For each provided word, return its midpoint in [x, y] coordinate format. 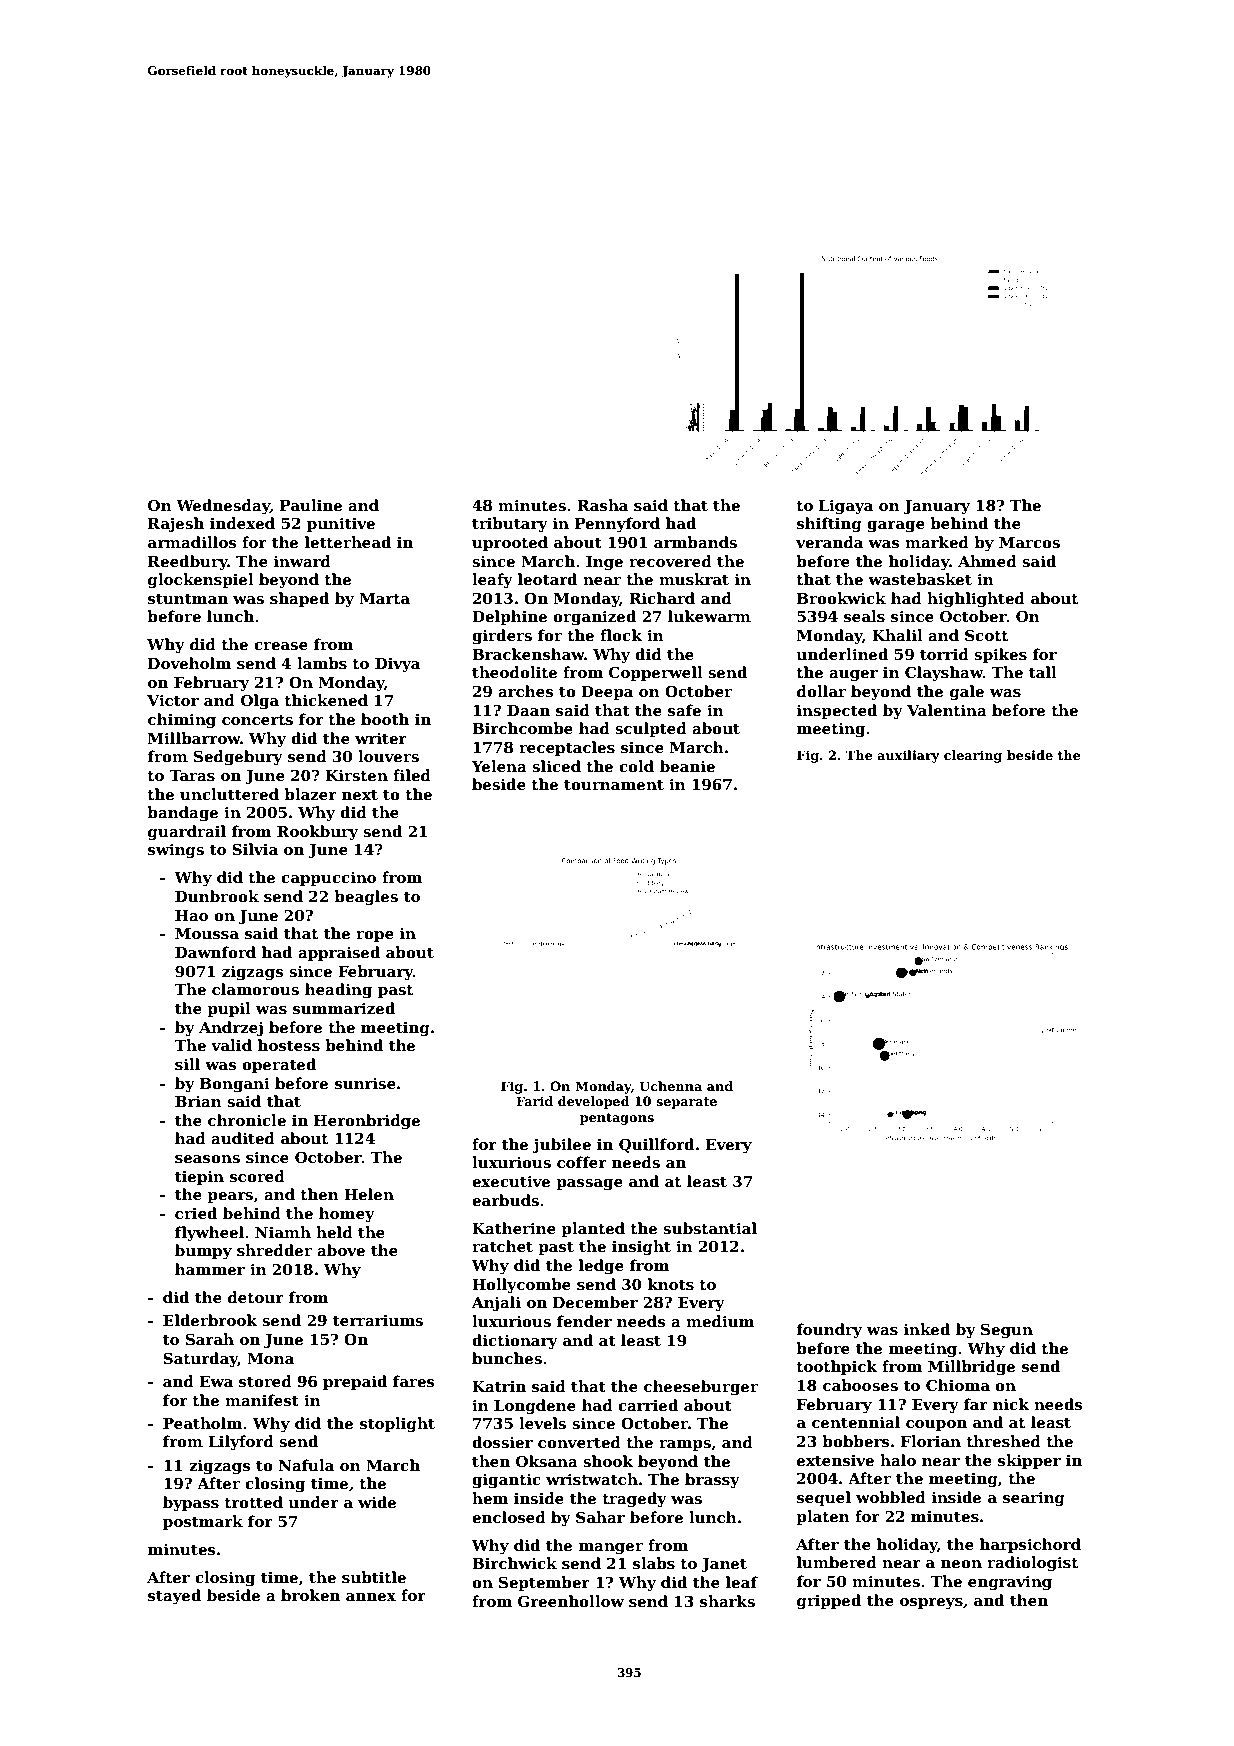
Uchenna [670, 1086]
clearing [973, 756]
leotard [547, 579]
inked [927, 1329]
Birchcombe [522, 728]
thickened [326, 700]
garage [896, 527]
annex [371, 1597]
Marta [384, 598]
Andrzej [231, 1029]
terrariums [378, 1320]
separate [686, 1103]
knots [671, 1284]
